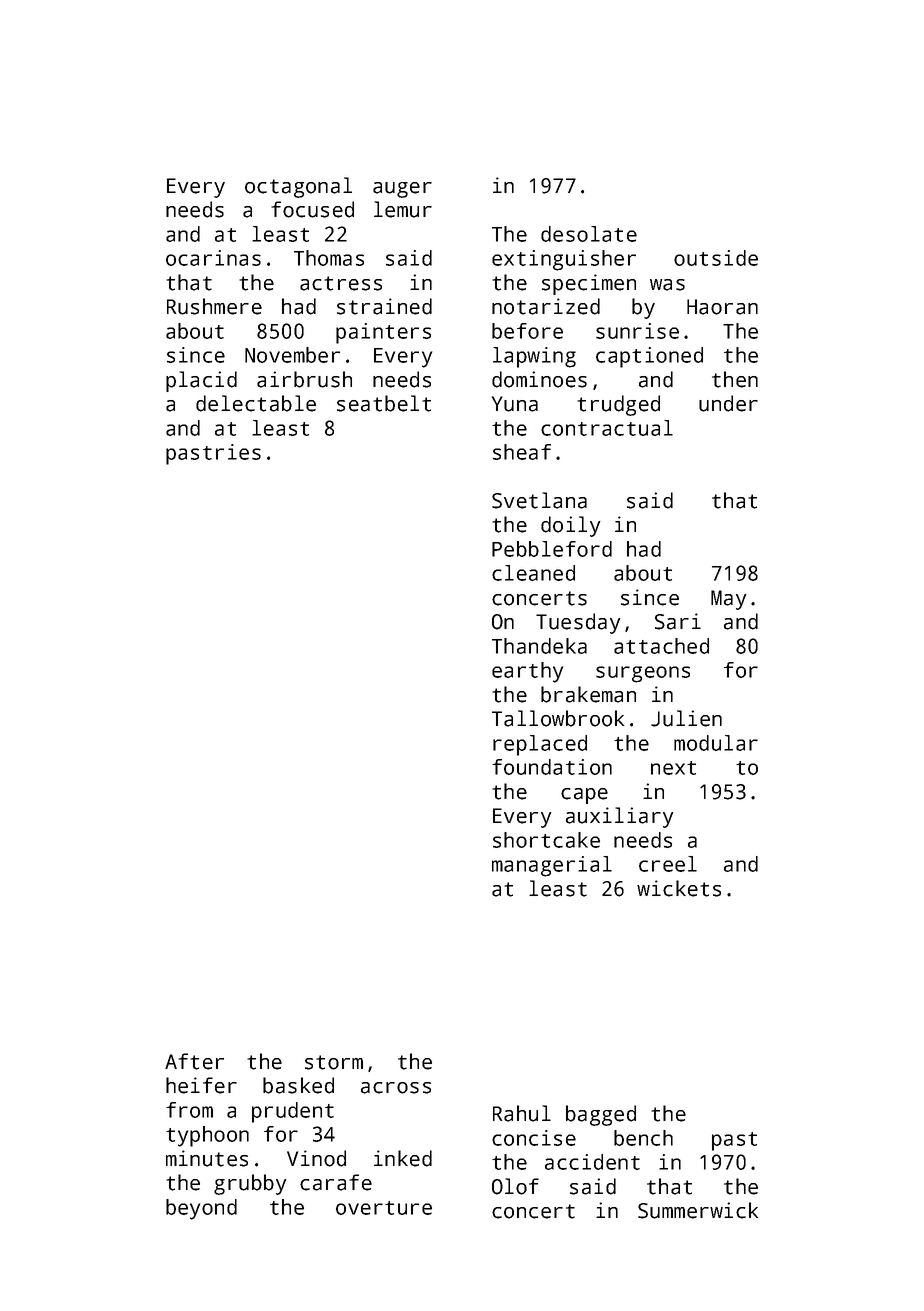 The image size is (924, 1311). Describe the element at coordinates (201, 1209) in the image. I see `beyond` at that location.
